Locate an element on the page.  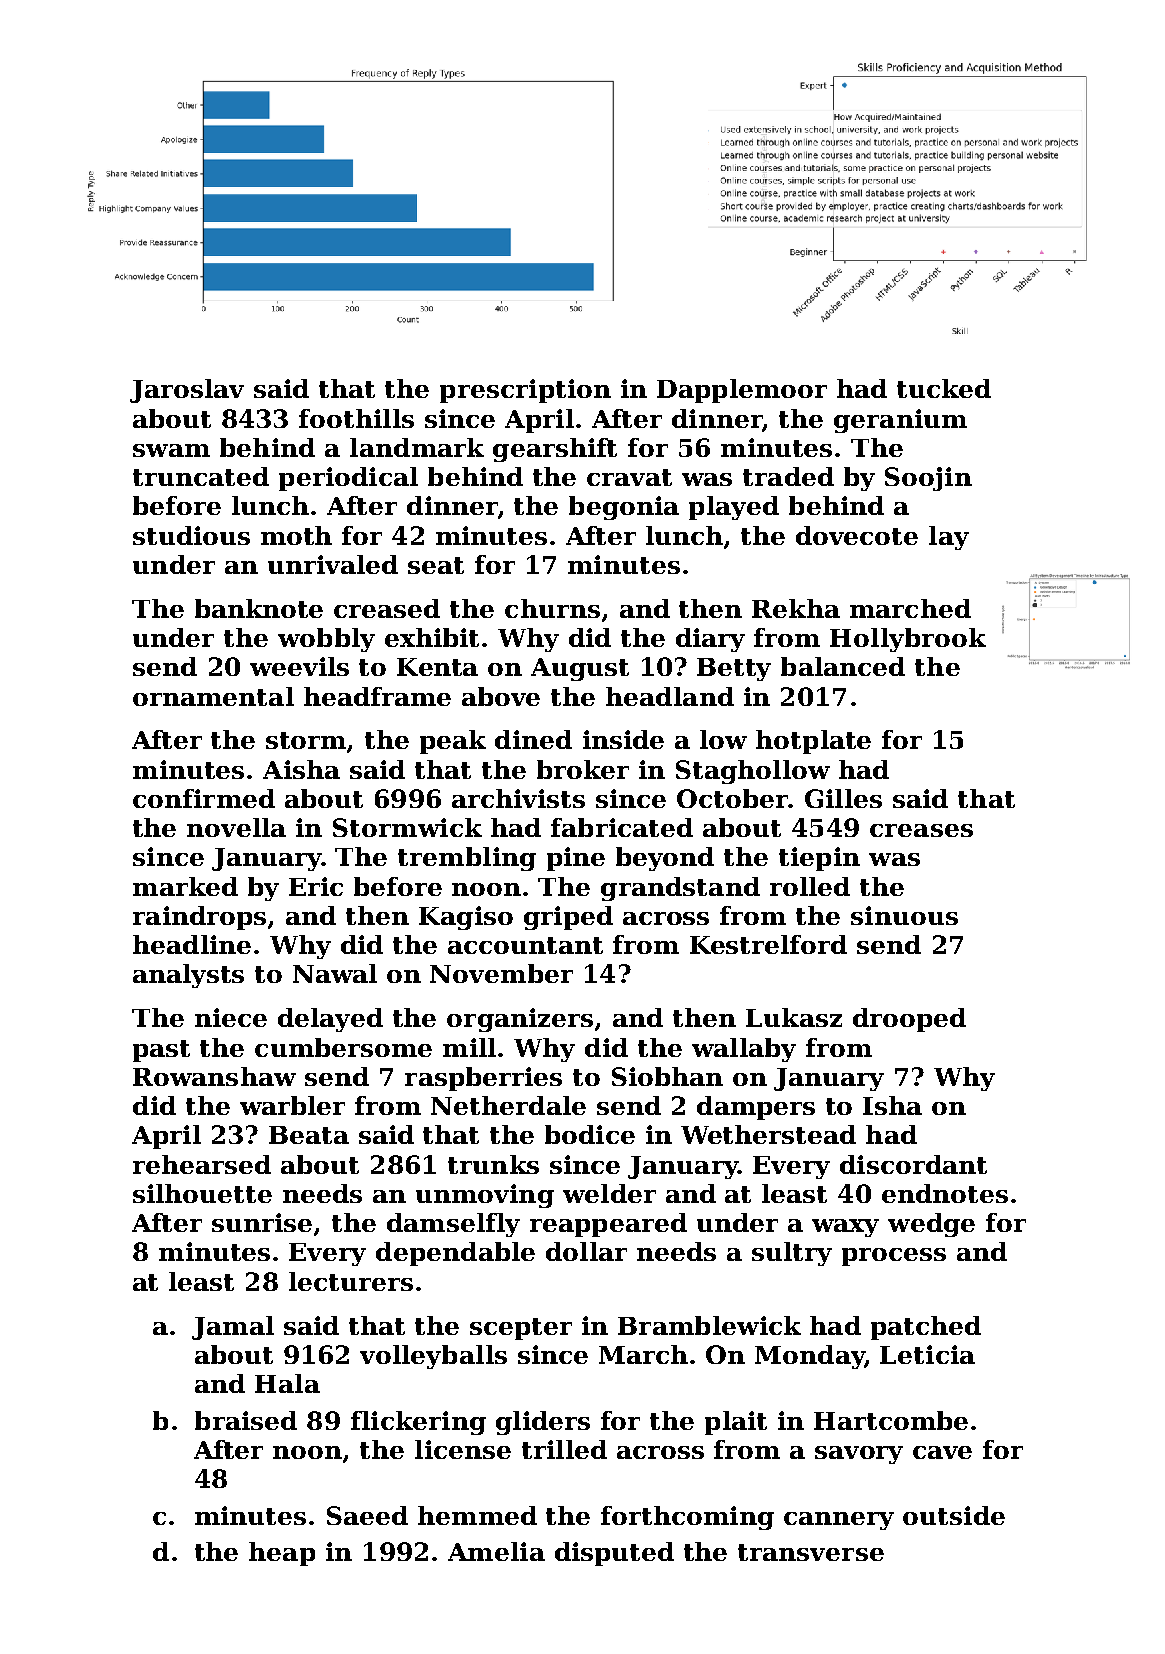
prescription is located at coordinates (525, 391).
